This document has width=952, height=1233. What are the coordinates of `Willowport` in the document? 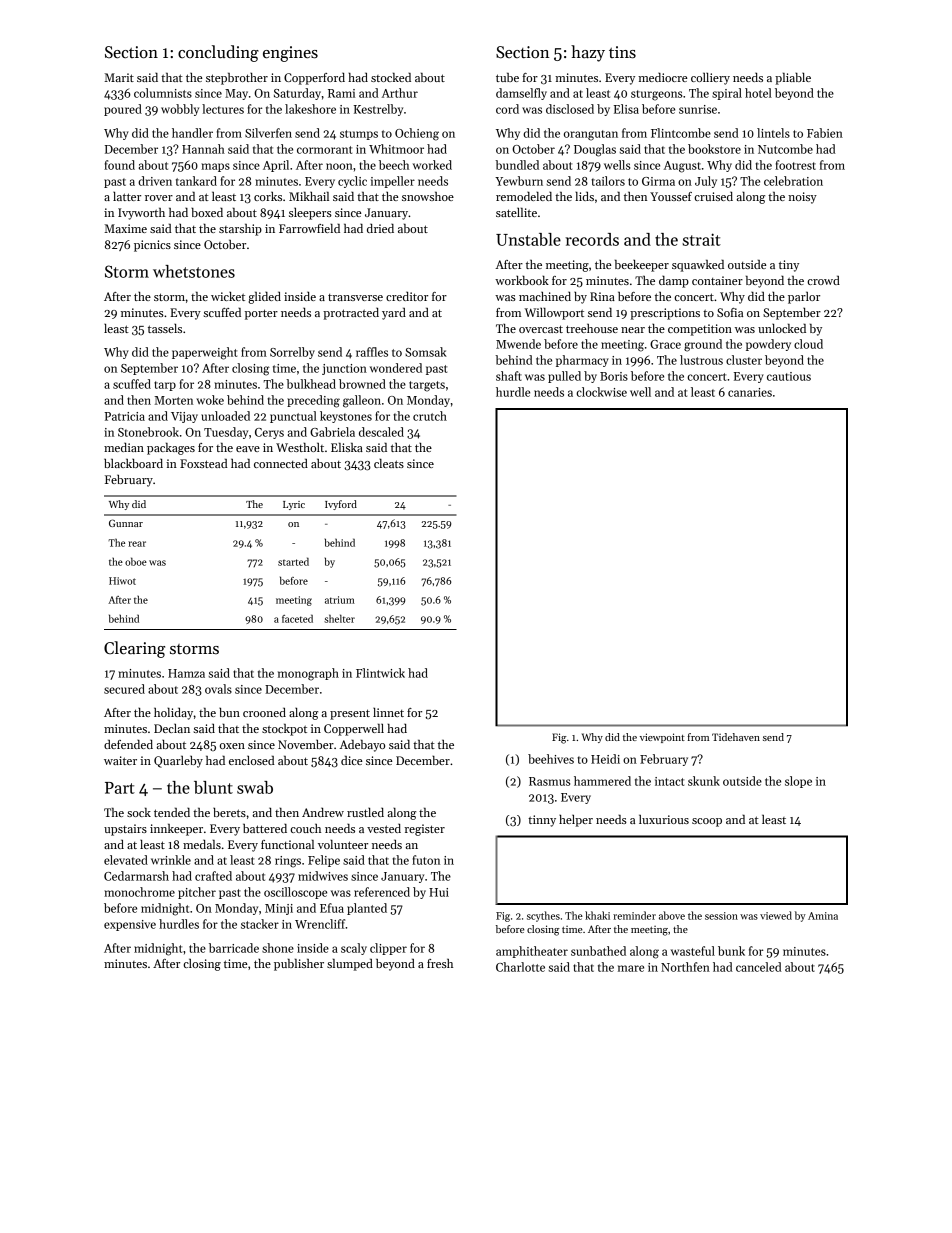 It's located at (554, 313).
